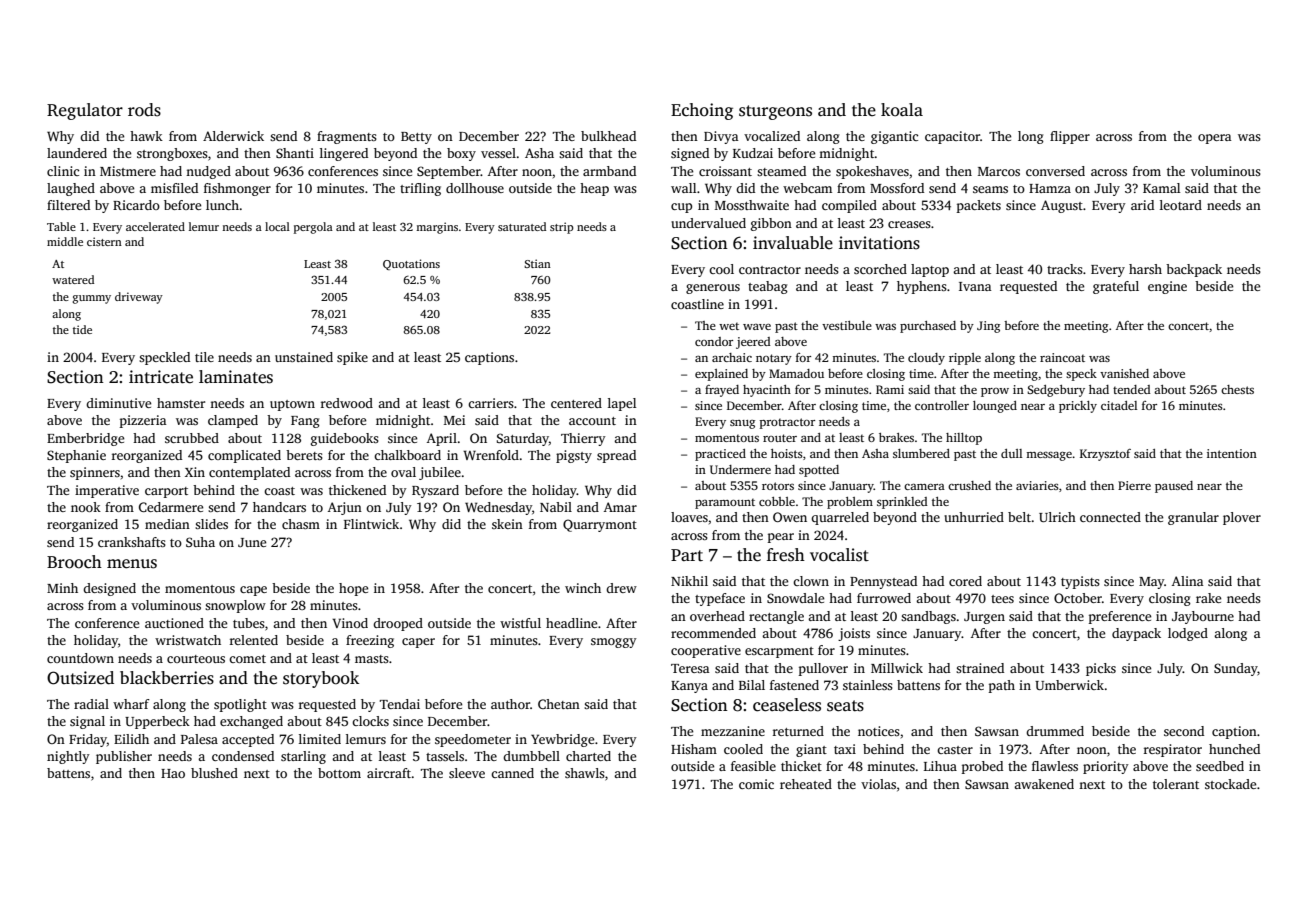 The image size is (1308, 924). Describe the element at coordinates (144, 110) in the page. I see `rods` at that location.
